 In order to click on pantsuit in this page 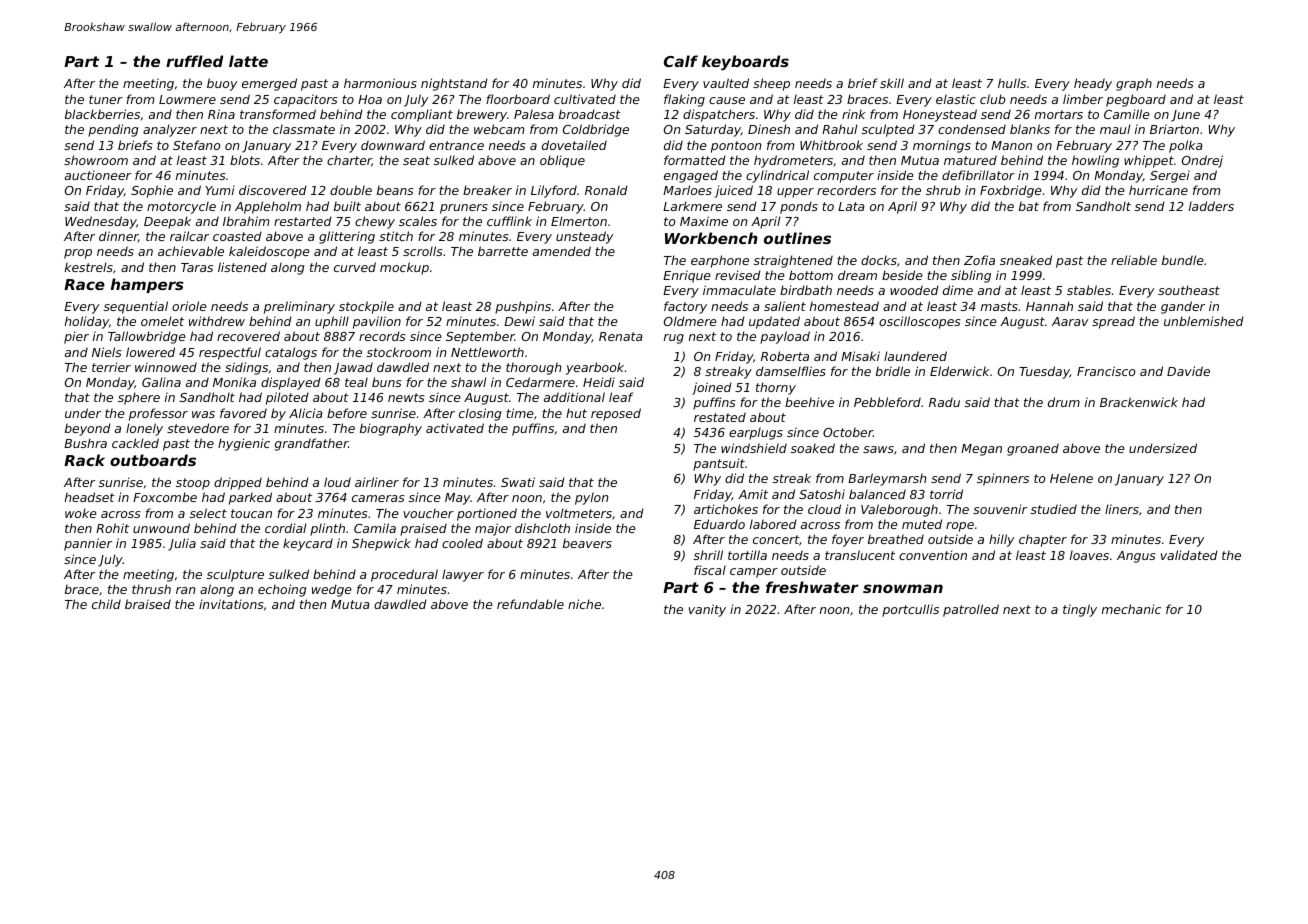, I will do `click(719, 464)`.
